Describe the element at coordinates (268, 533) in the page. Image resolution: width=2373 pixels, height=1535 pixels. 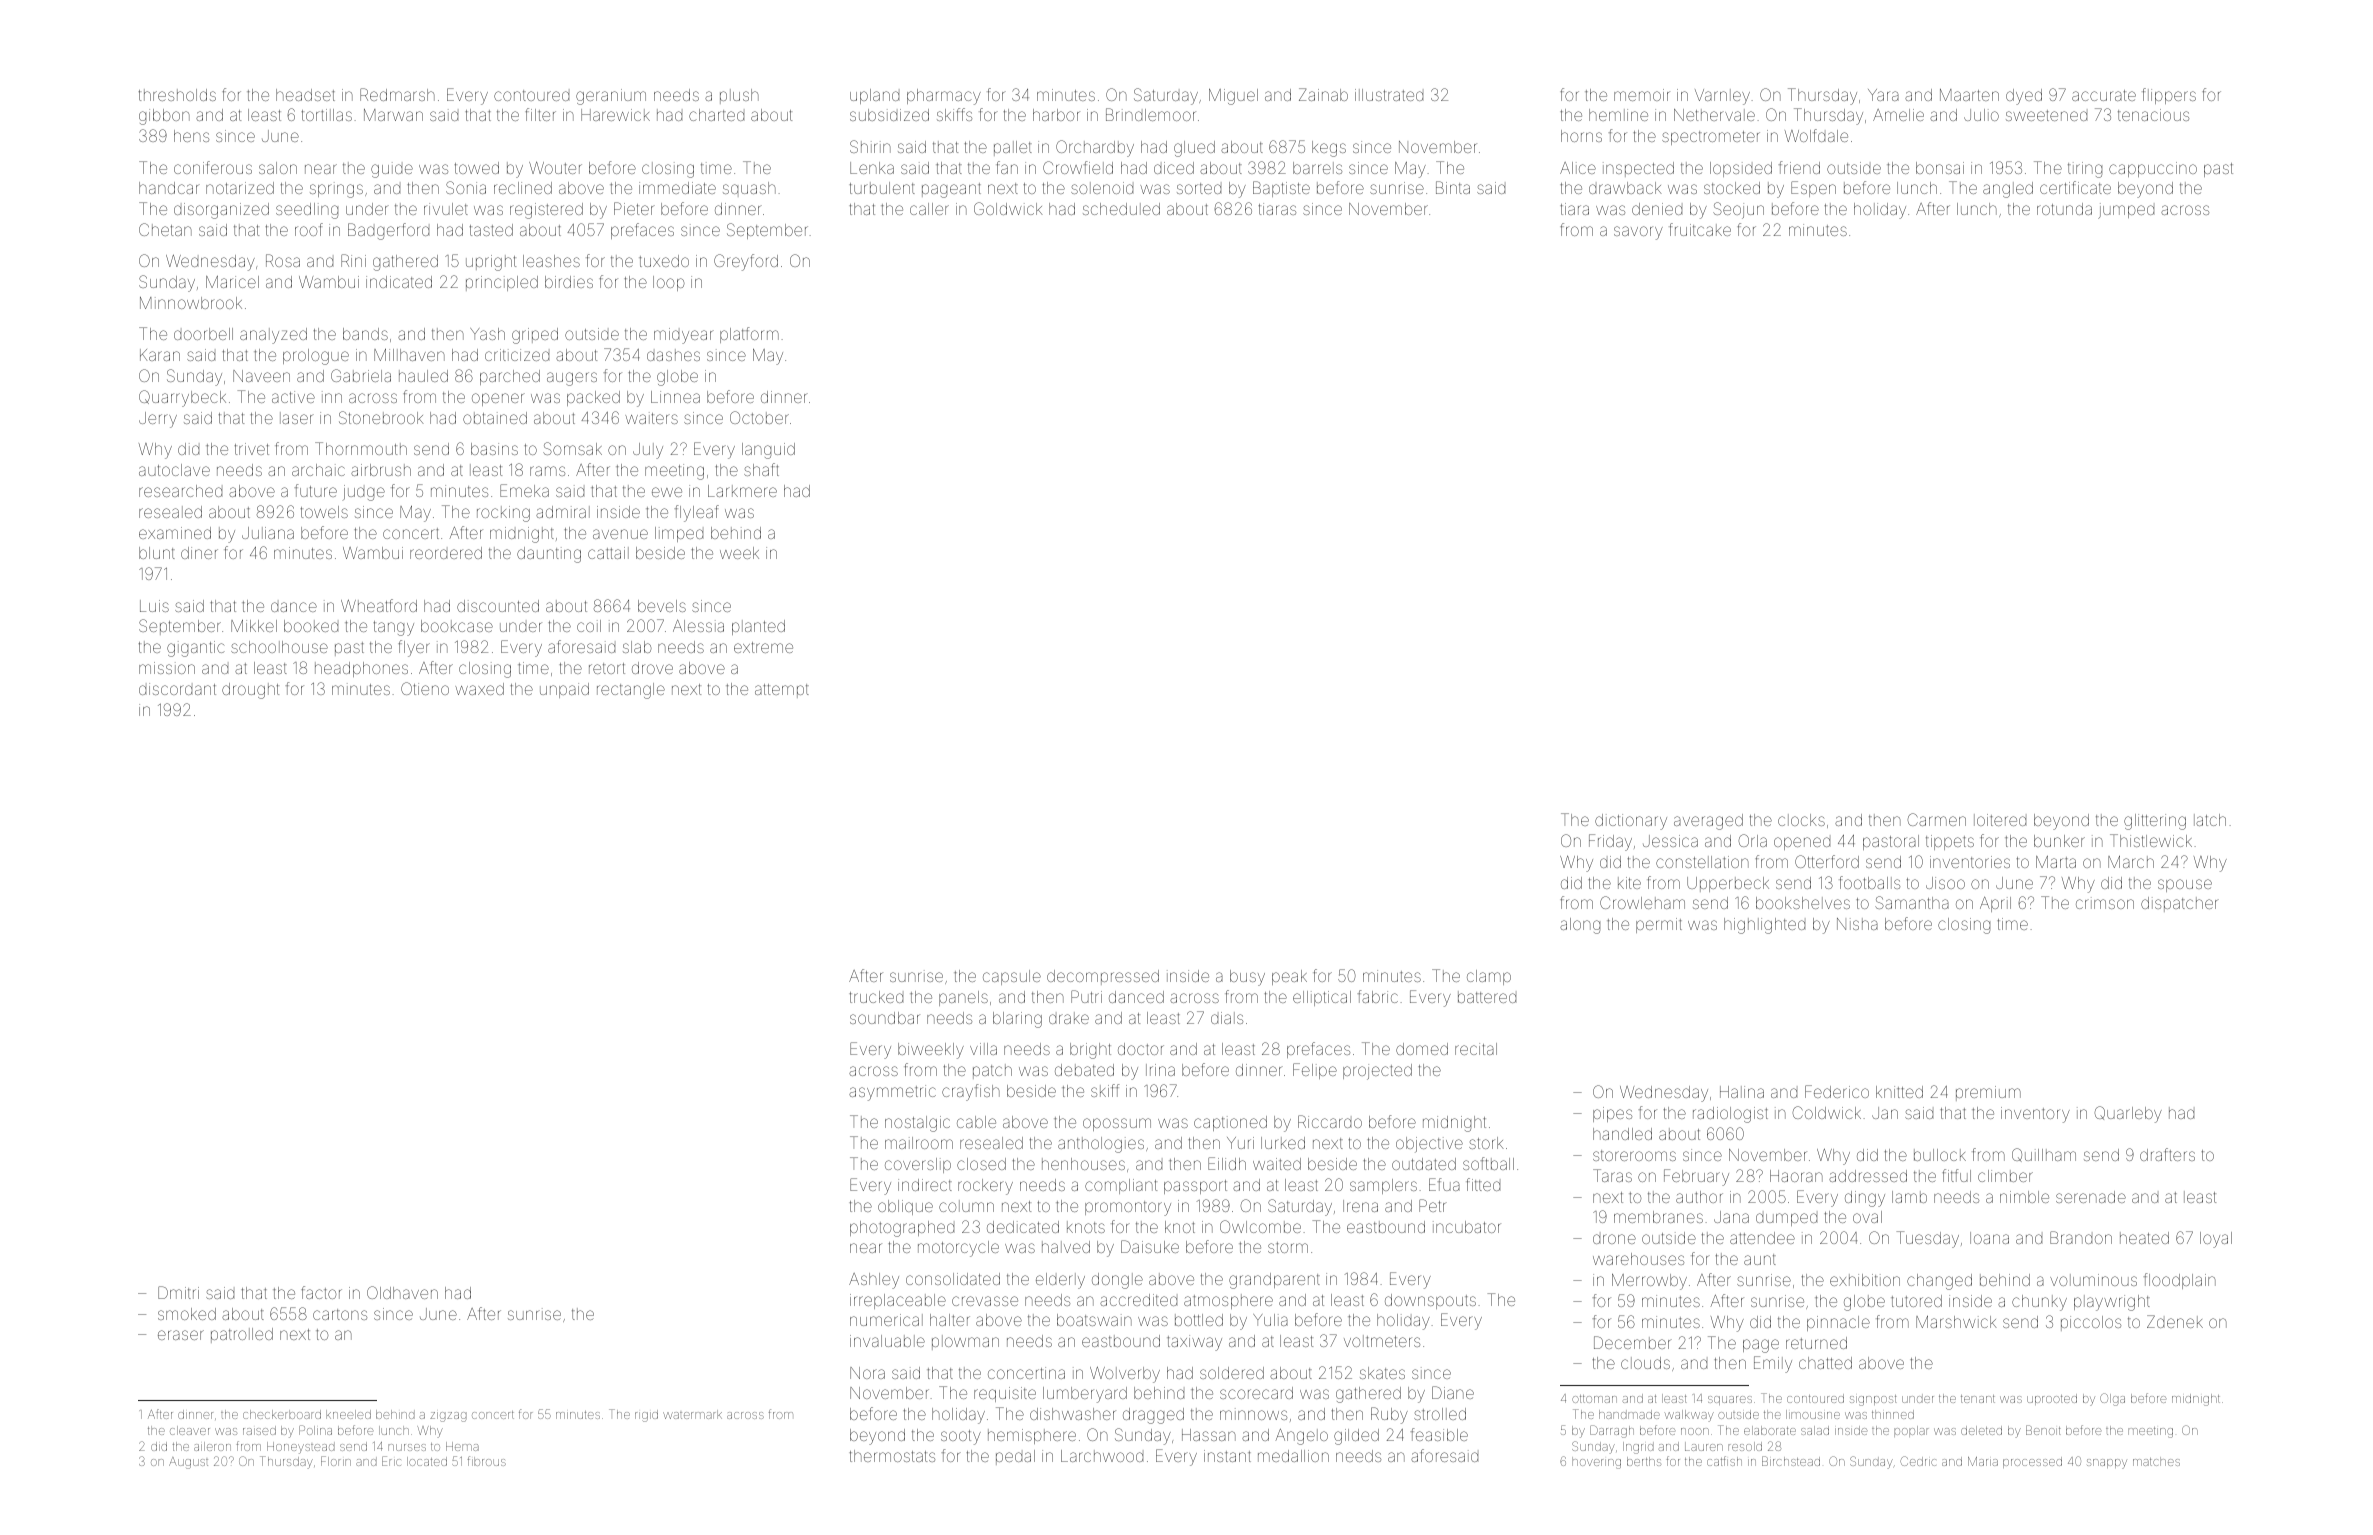
I see `Juliana` at that location.
